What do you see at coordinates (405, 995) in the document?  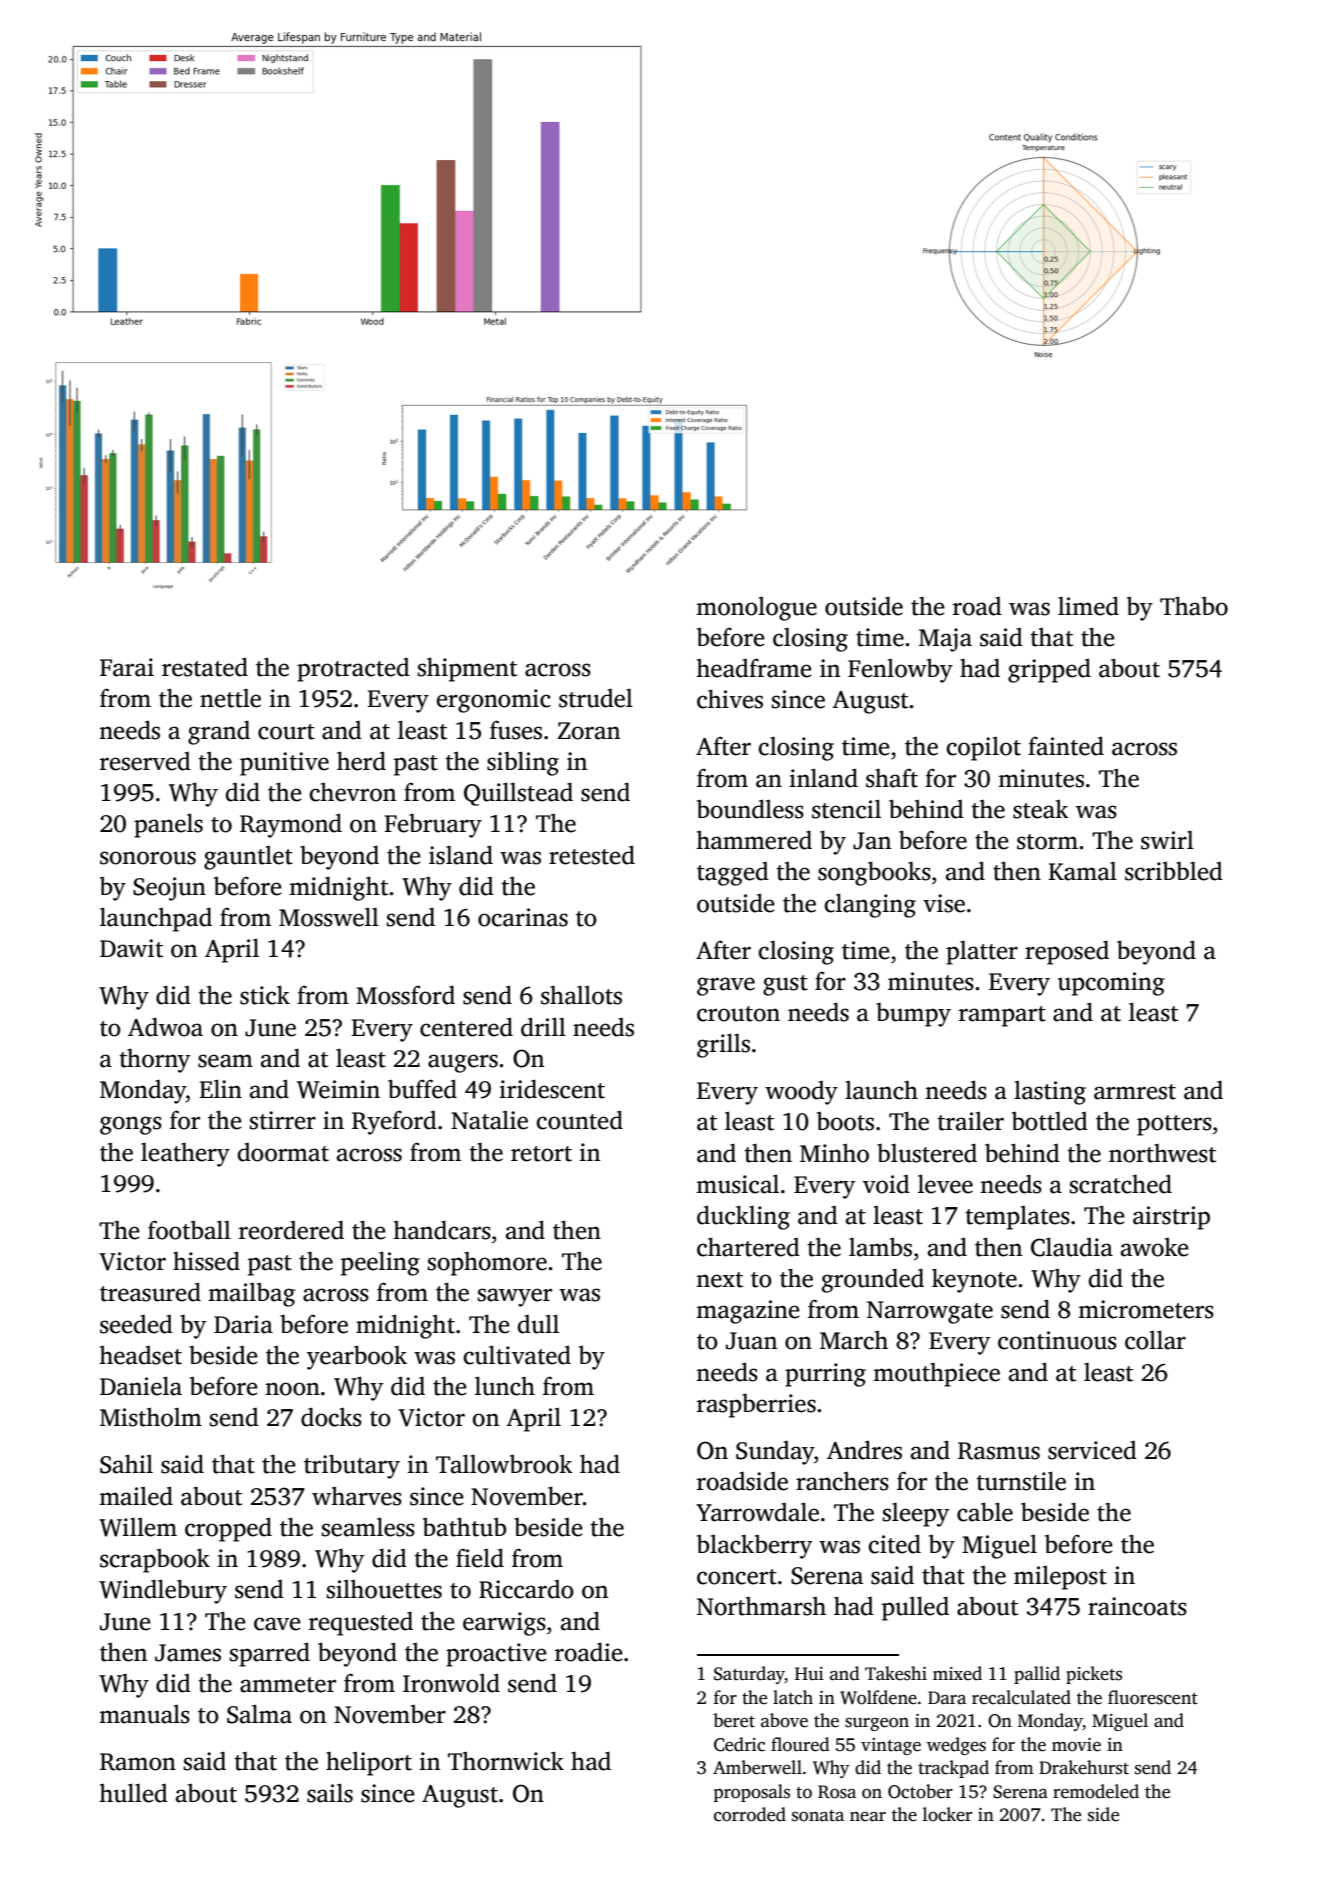 I see `Mossford` at bounding box center [405, 995].
